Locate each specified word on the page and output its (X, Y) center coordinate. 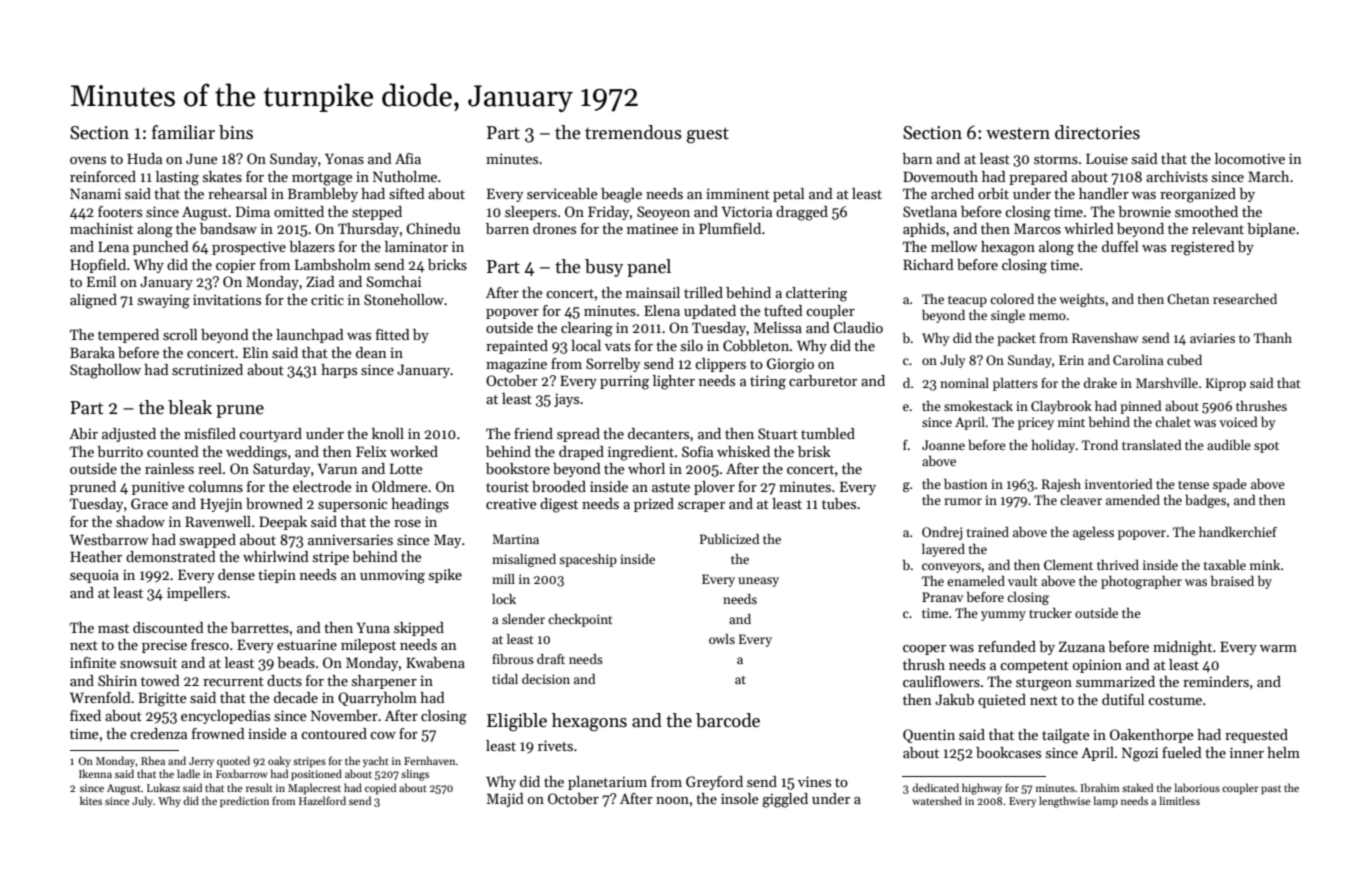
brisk (814, 451)
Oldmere (400, 486)
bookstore (518, 468)
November (344, 715)
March (1268, 176)
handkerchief (1238, 531)
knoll (388, 433)
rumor (963, 501)
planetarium (607, 783)
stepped (377, 213)
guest (708, 135)
